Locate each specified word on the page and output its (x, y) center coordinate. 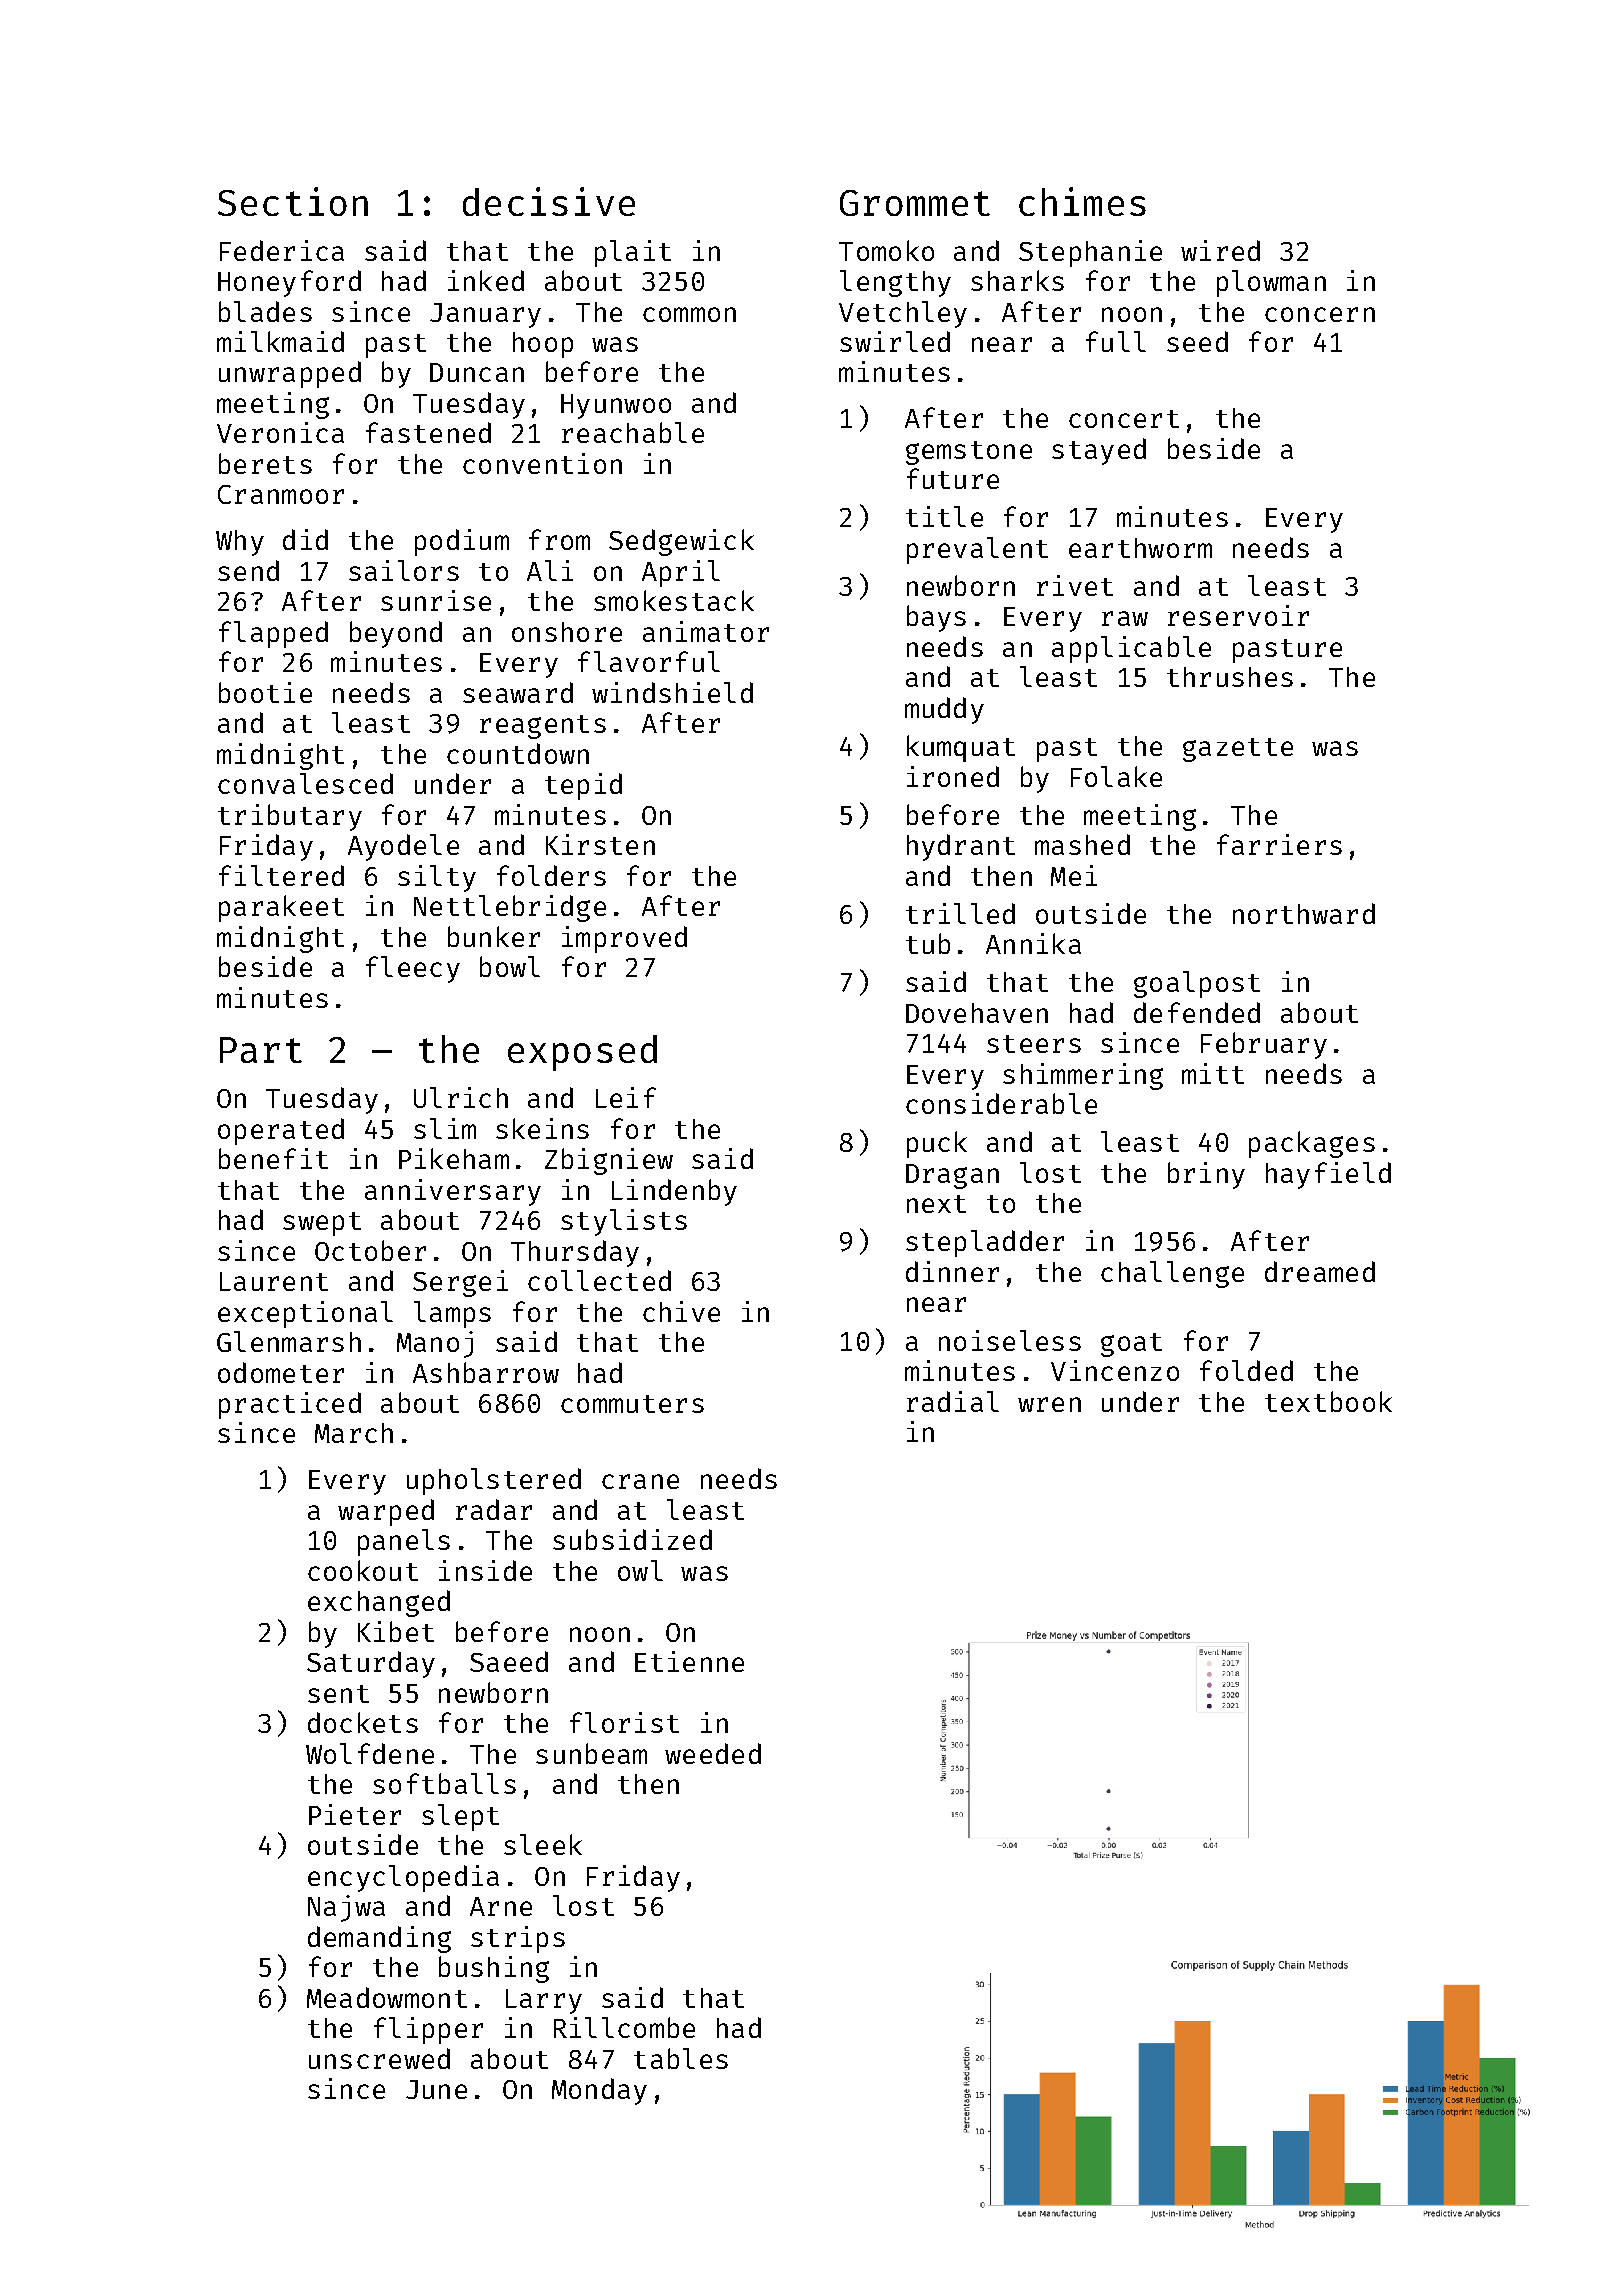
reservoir (1238, 615)
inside (485, 1570)
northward (1304, 913)
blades (265, 311)
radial (953, 1401)
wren (1049, 1404)
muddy (944, 710)
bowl (510, 966)
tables (681, 2058)
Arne (501, 1906)
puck (937, 1144)
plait (633, 253)
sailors (404, 570)
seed (1197, 341)
